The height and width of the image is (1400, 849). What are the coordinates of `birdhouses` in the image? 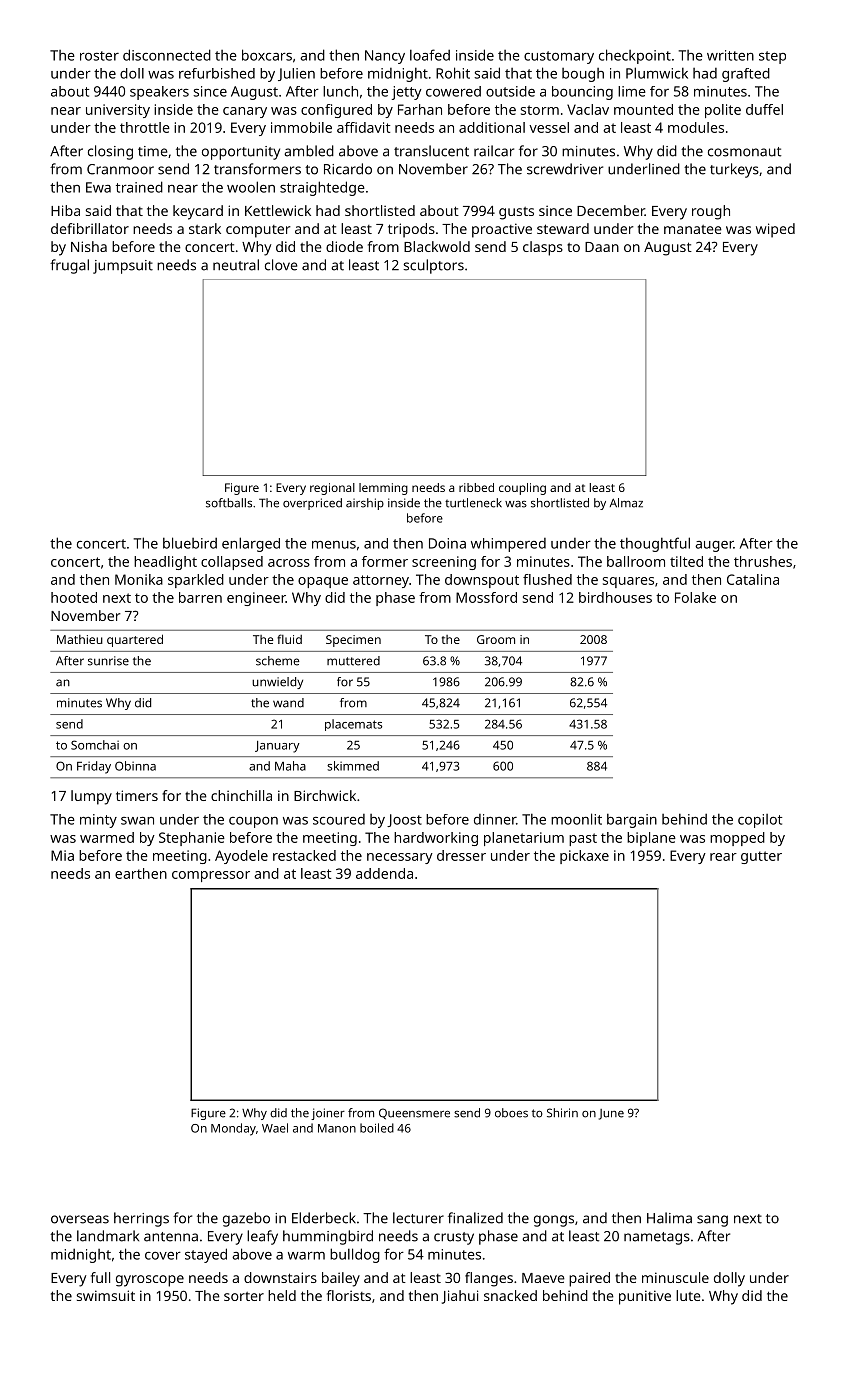 It's located at (615, 597).
